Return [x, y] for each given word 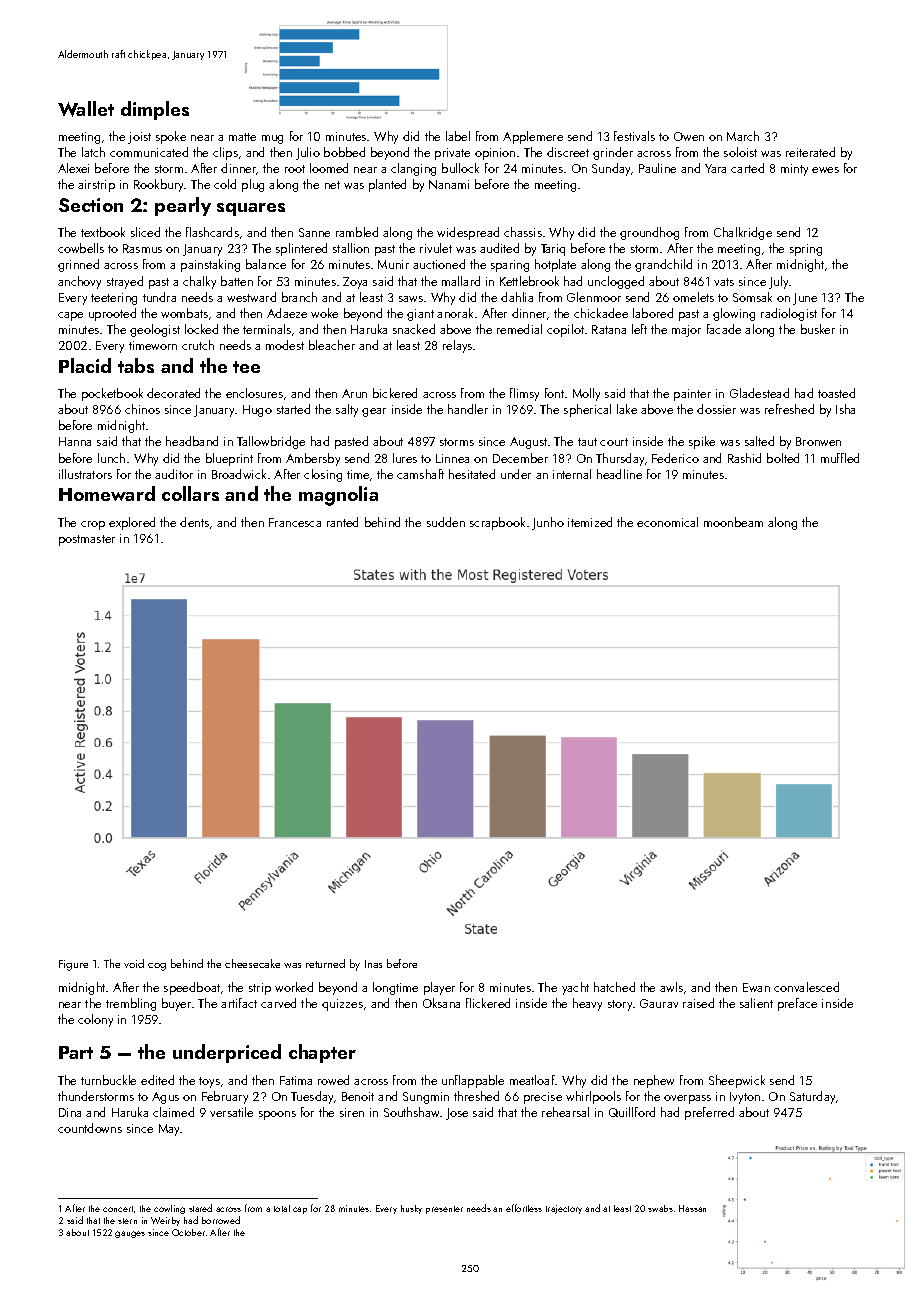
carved [278, 1003]
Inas [373, 964]
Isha [845, 409]
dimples [155, 110]
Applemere [533, 137]
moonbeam [733, 522]
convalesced [806, 987]
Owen [689, 136]
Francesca [295, 522]
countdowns [90, 1128]
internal [572, 474]
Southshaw [412, 1112]
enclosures [254, 393]
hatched [614, 987]
